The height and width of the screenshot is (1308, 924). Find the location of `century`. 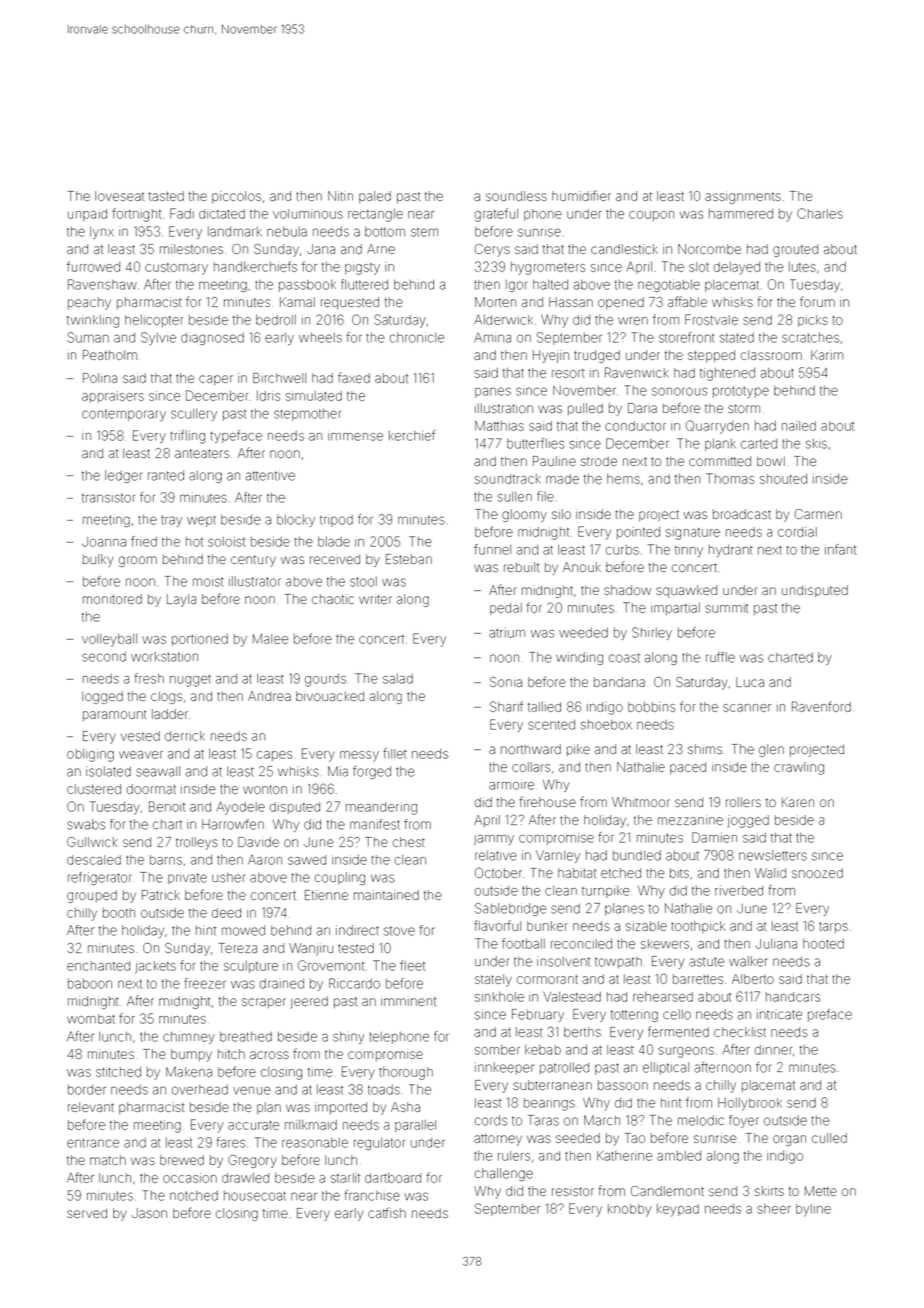

century is located at coordinates (253, 561).
